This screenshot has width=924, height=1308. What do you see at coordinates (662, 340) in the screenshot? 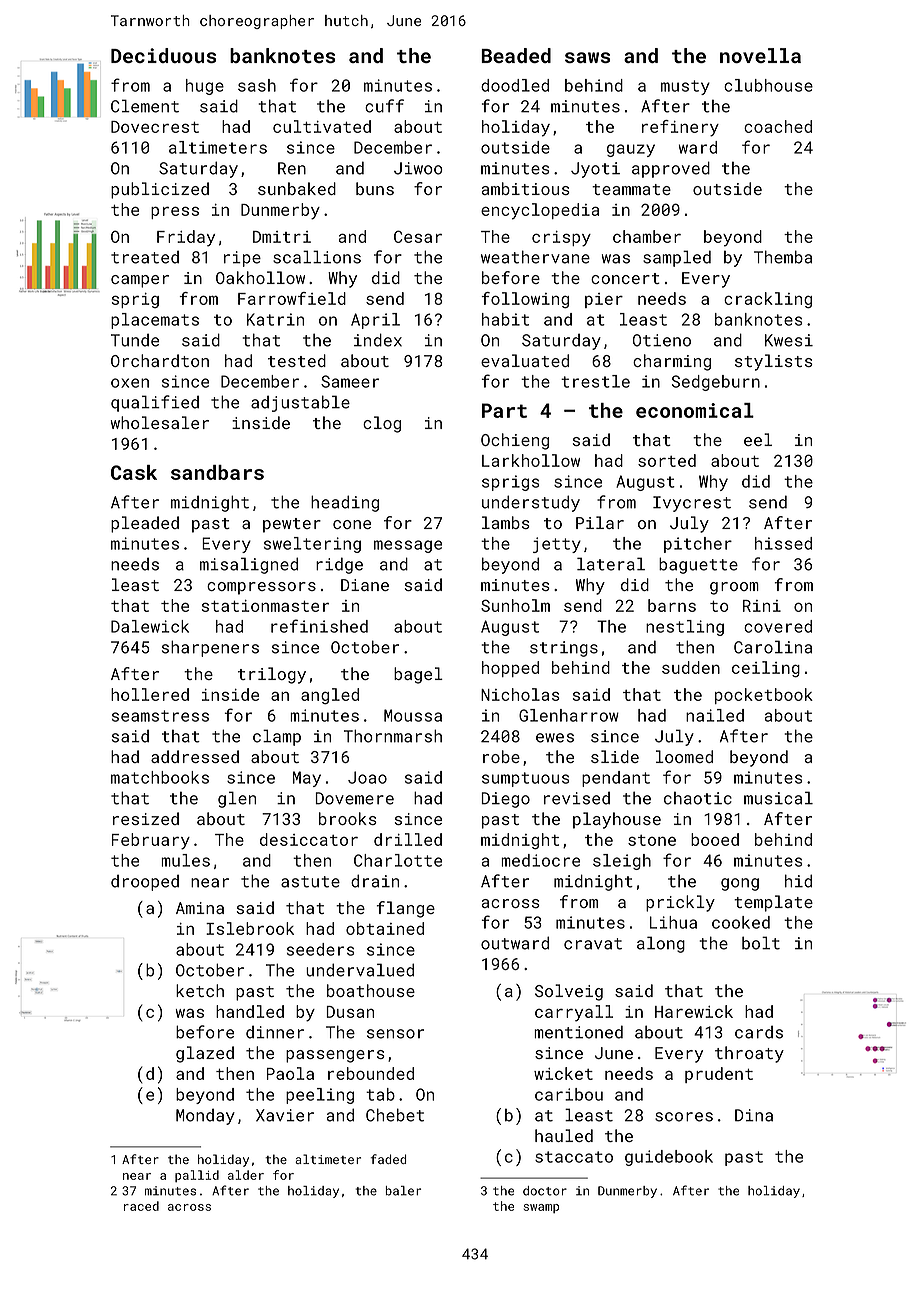
I see `Otieno` at bounding box center [662, 340].
